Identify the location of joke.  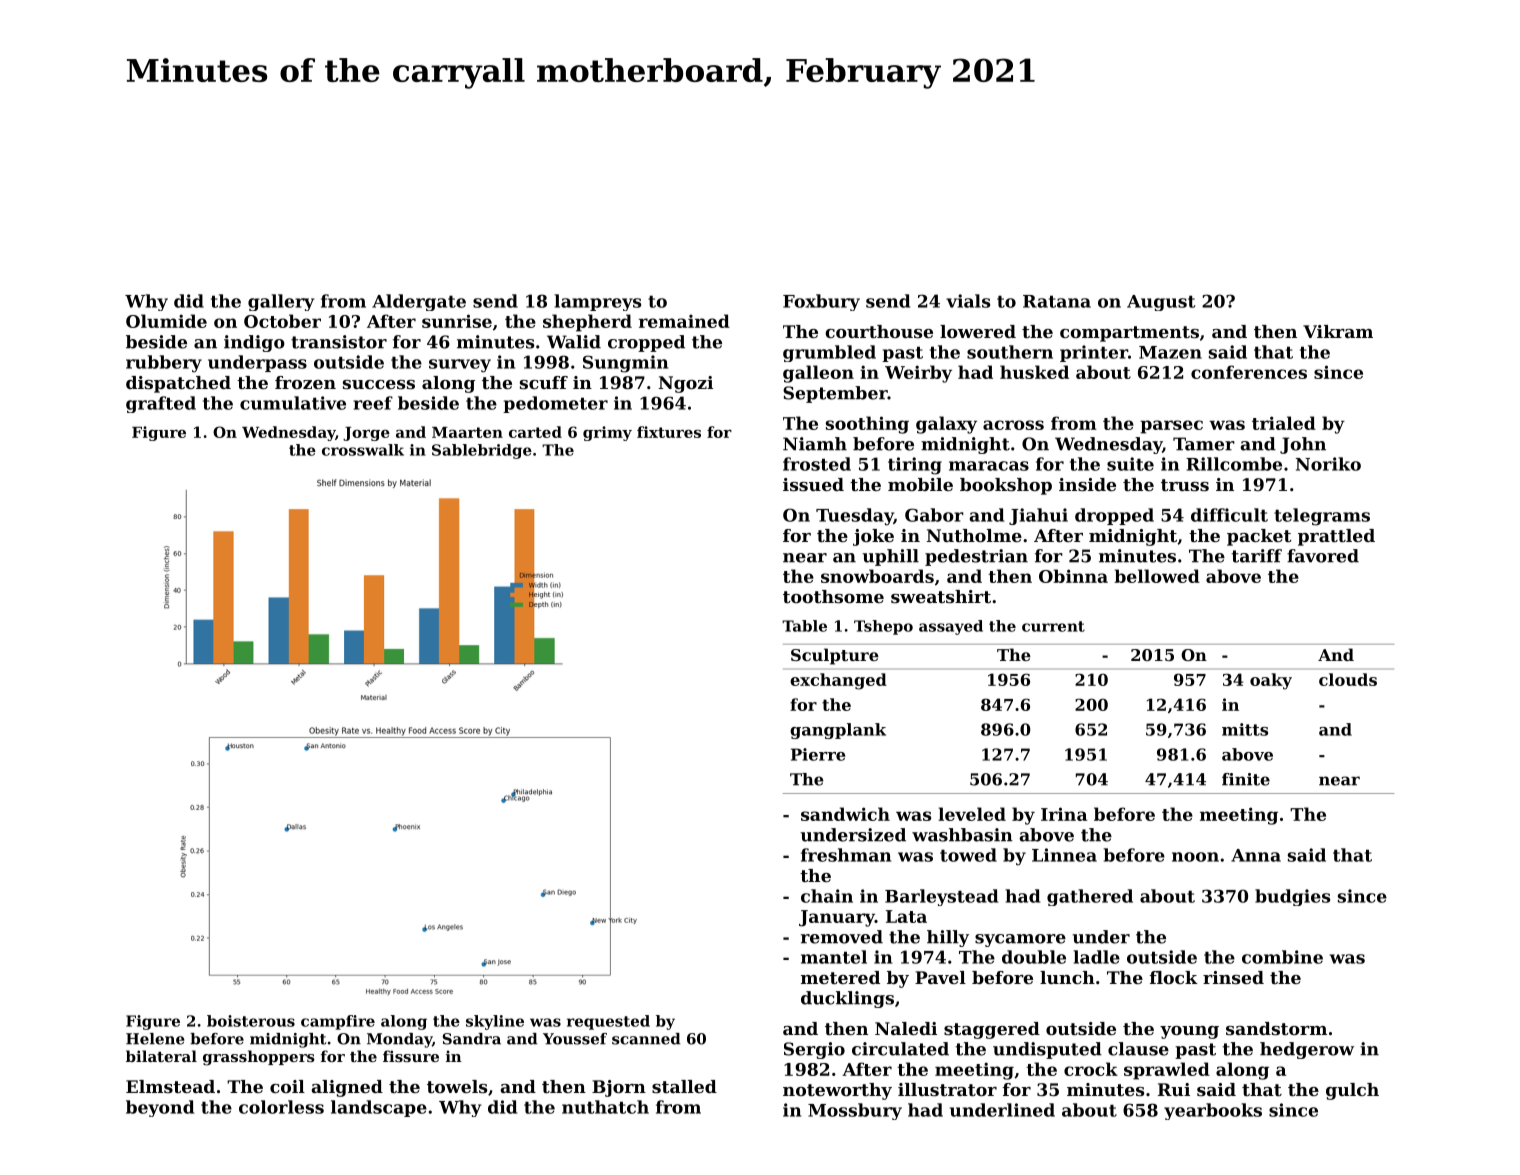
(873, 537).
